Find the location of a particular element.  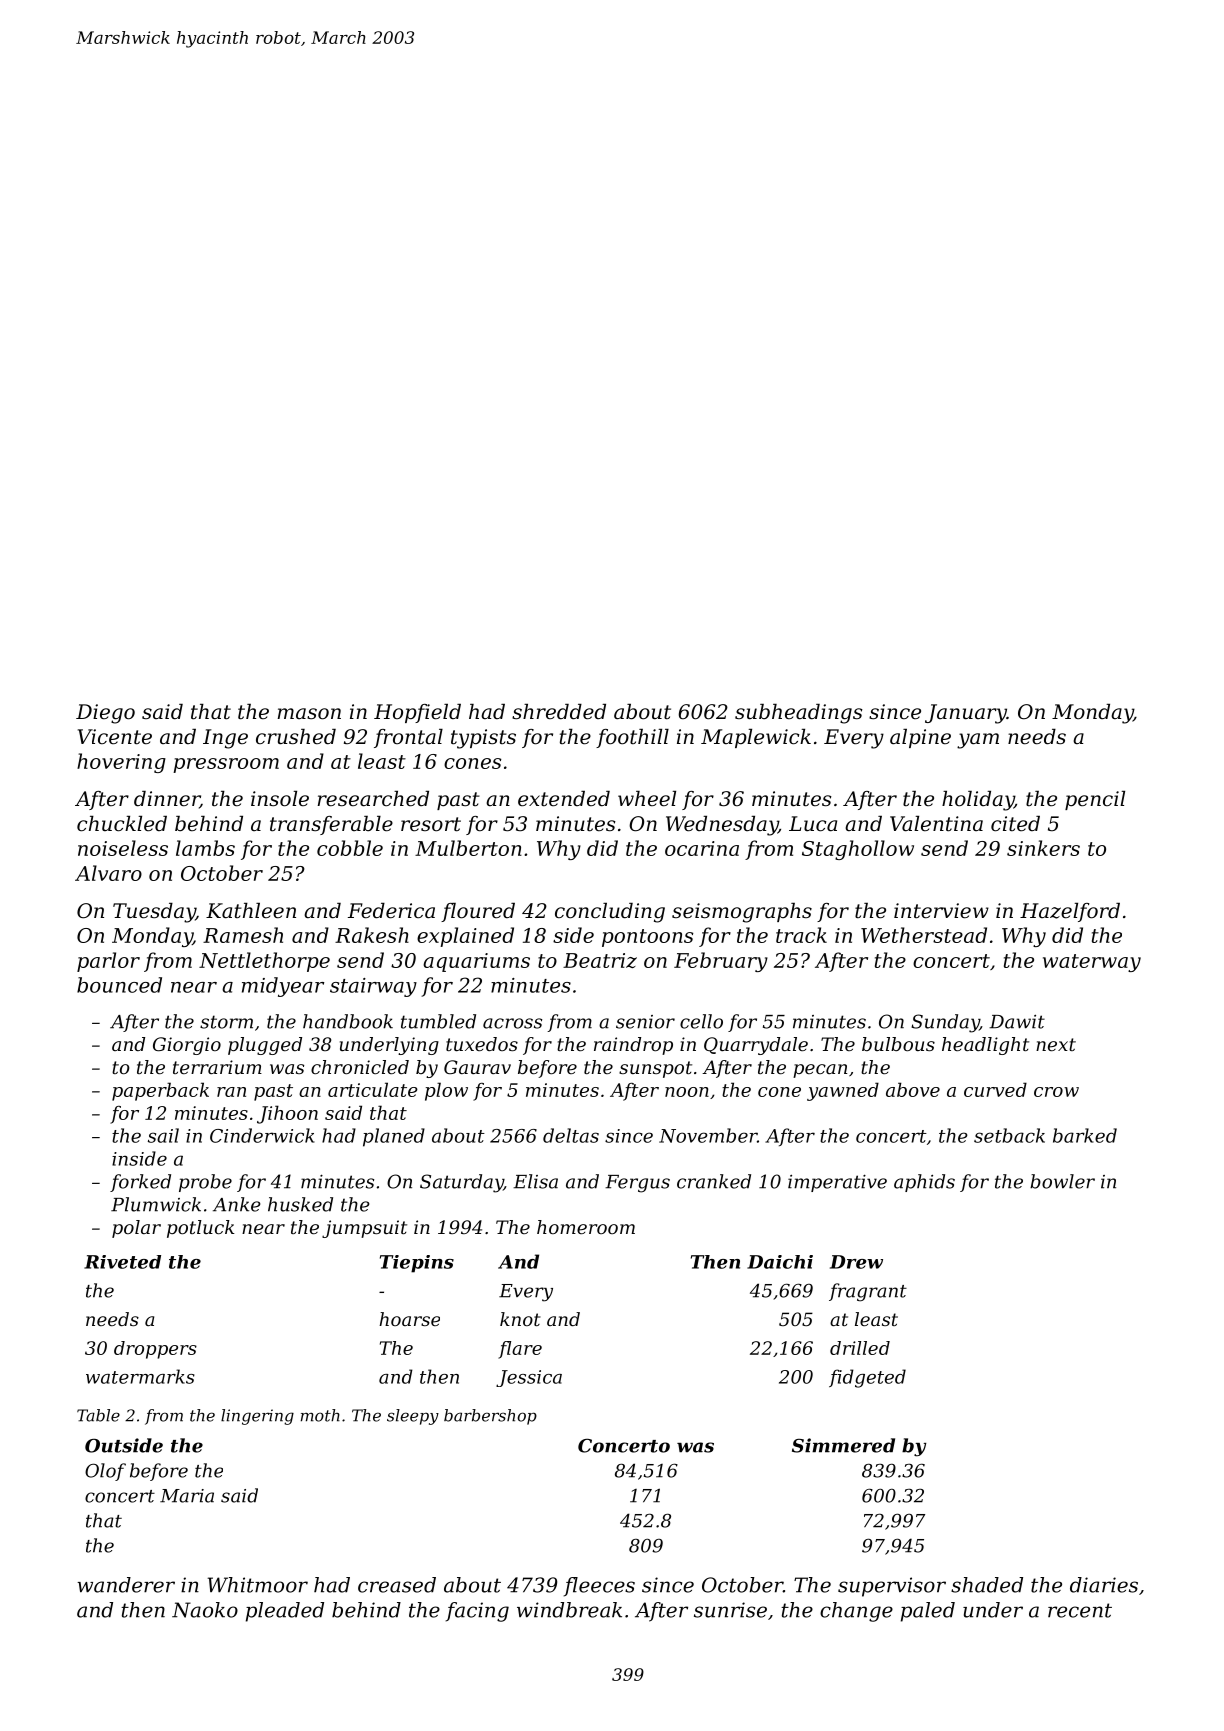

Valentina is located at coordinates (936, 824).
